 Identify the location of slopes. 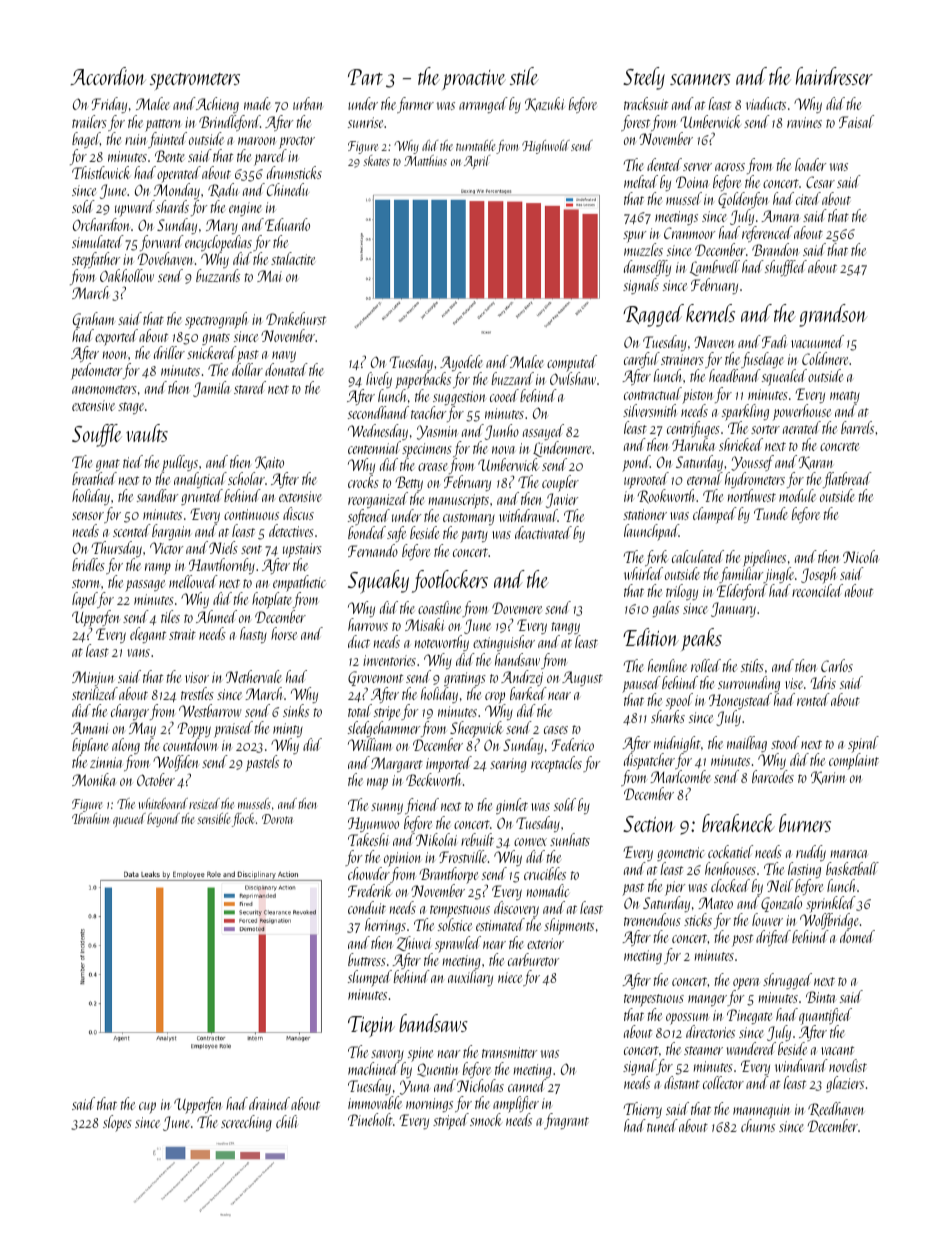
(117, 1123).
